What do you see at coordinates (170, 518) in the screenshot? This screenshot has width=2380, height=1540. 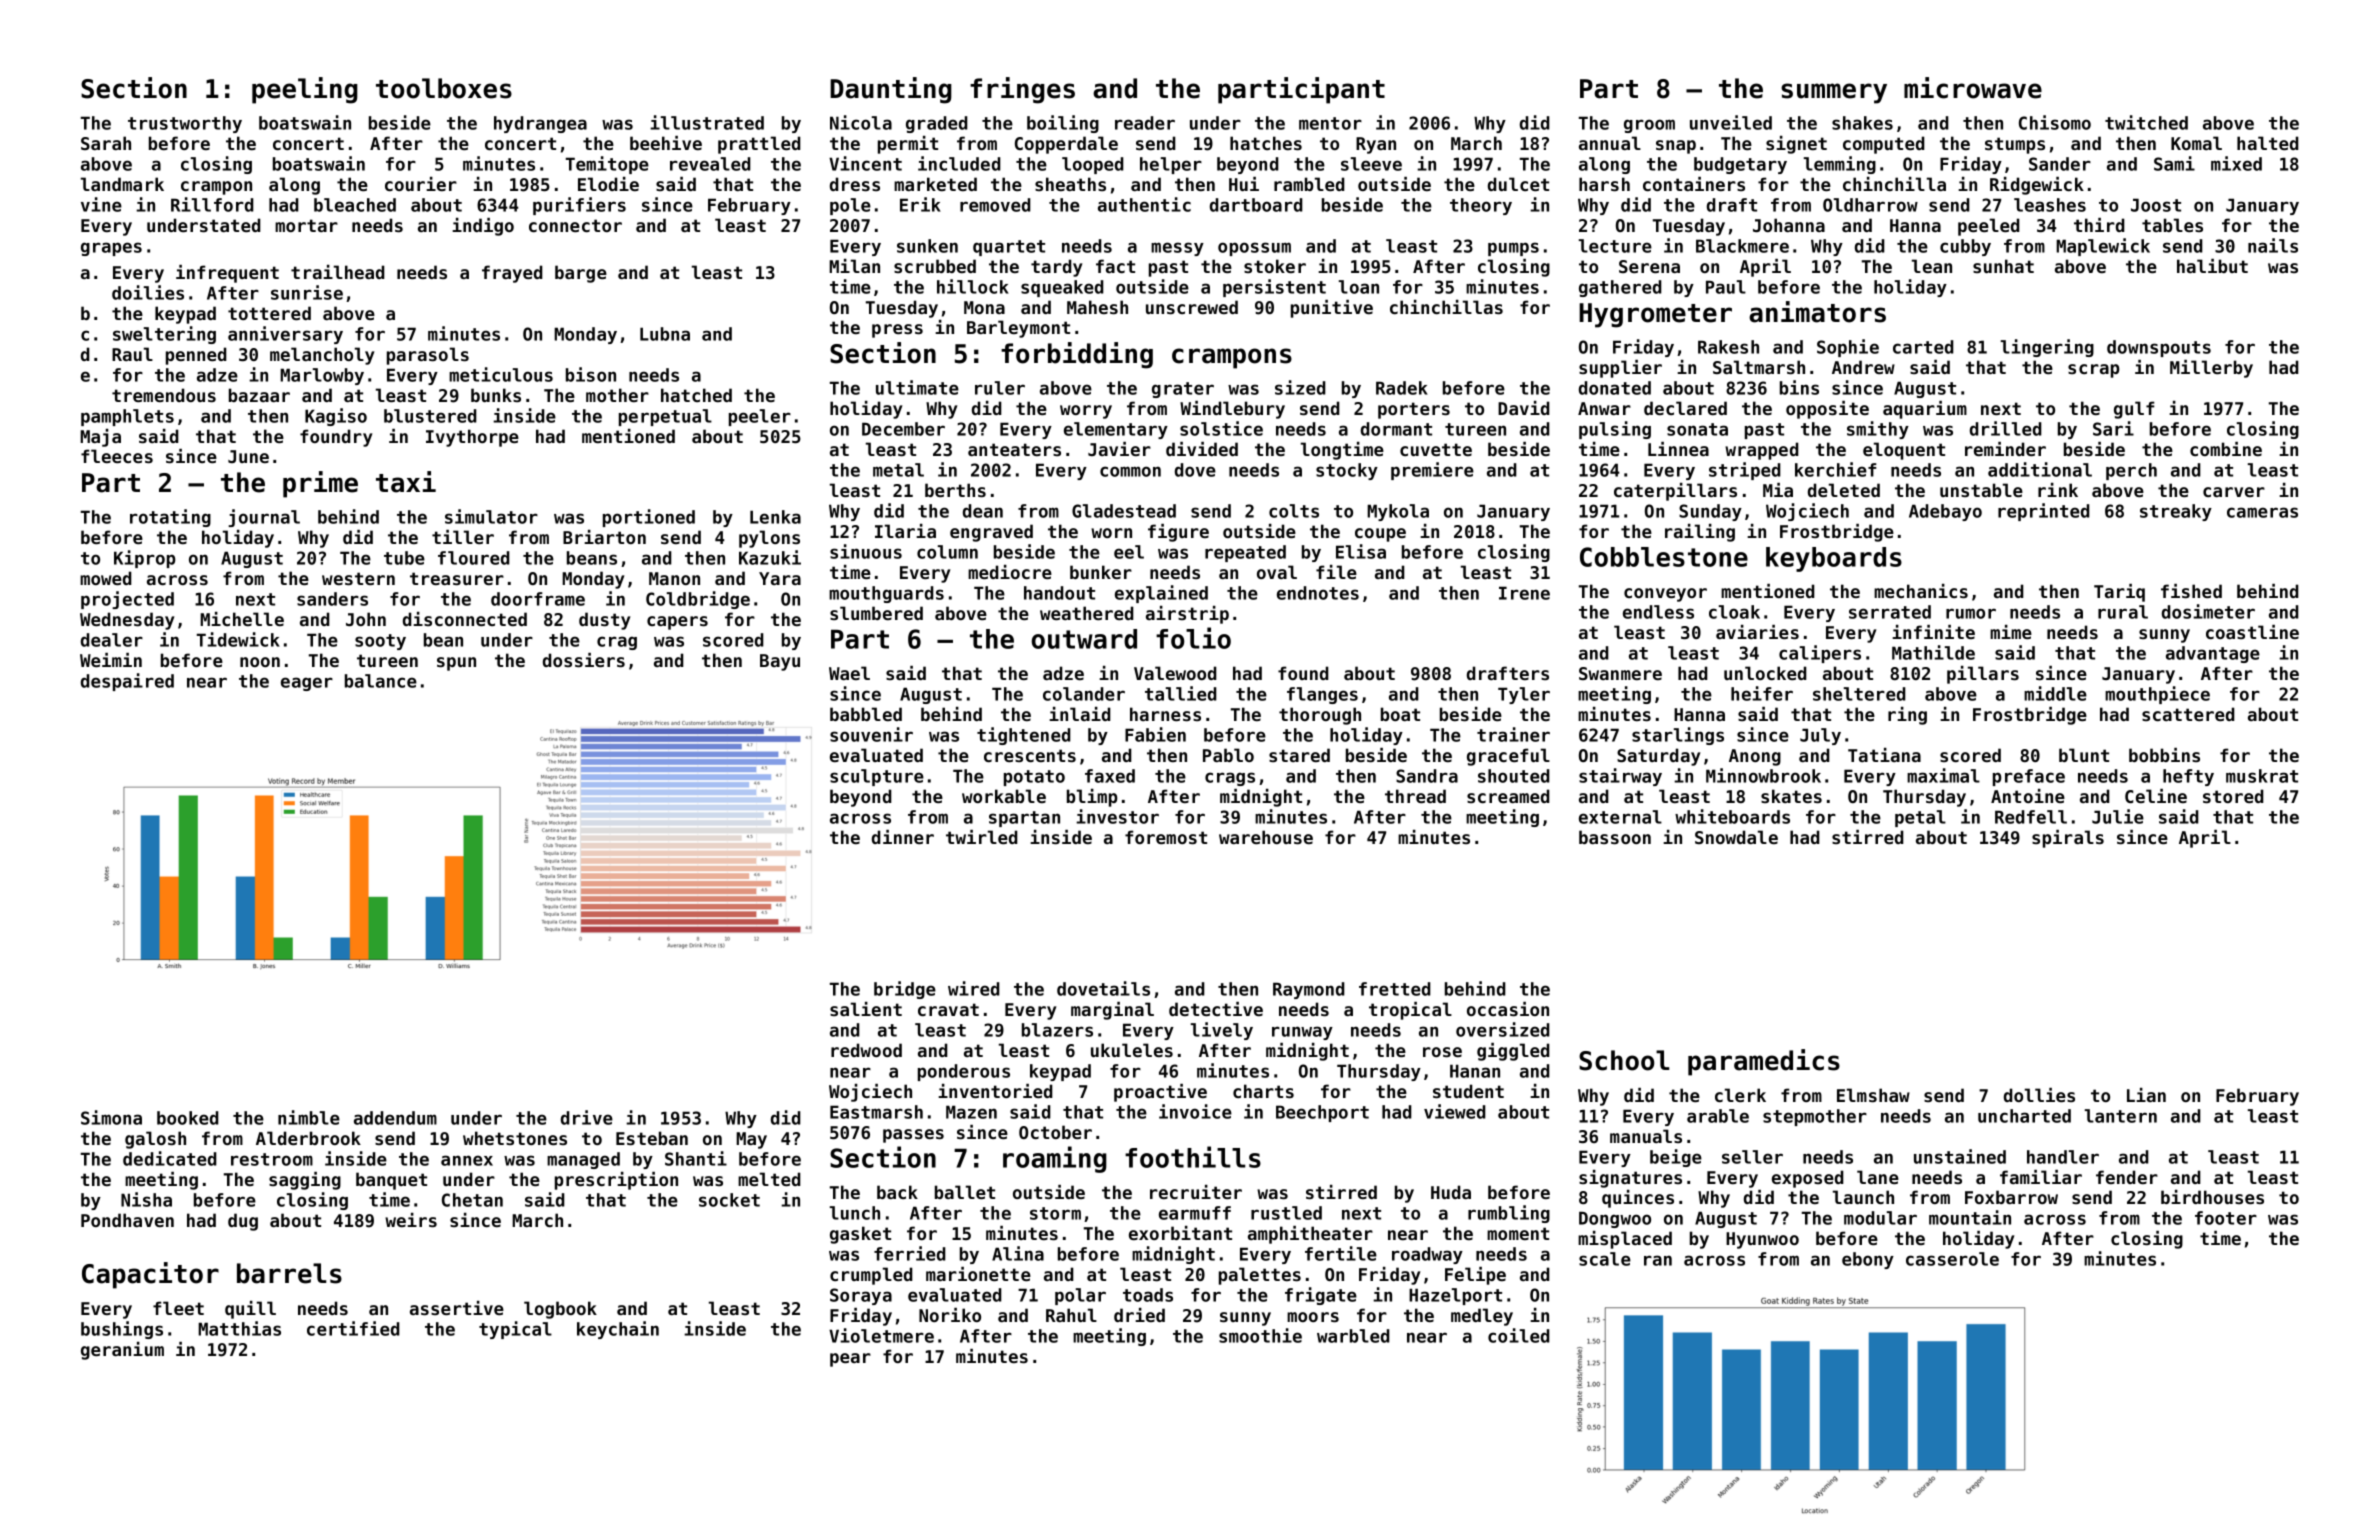 I see `rotating` at bounding box center [170, 518].
